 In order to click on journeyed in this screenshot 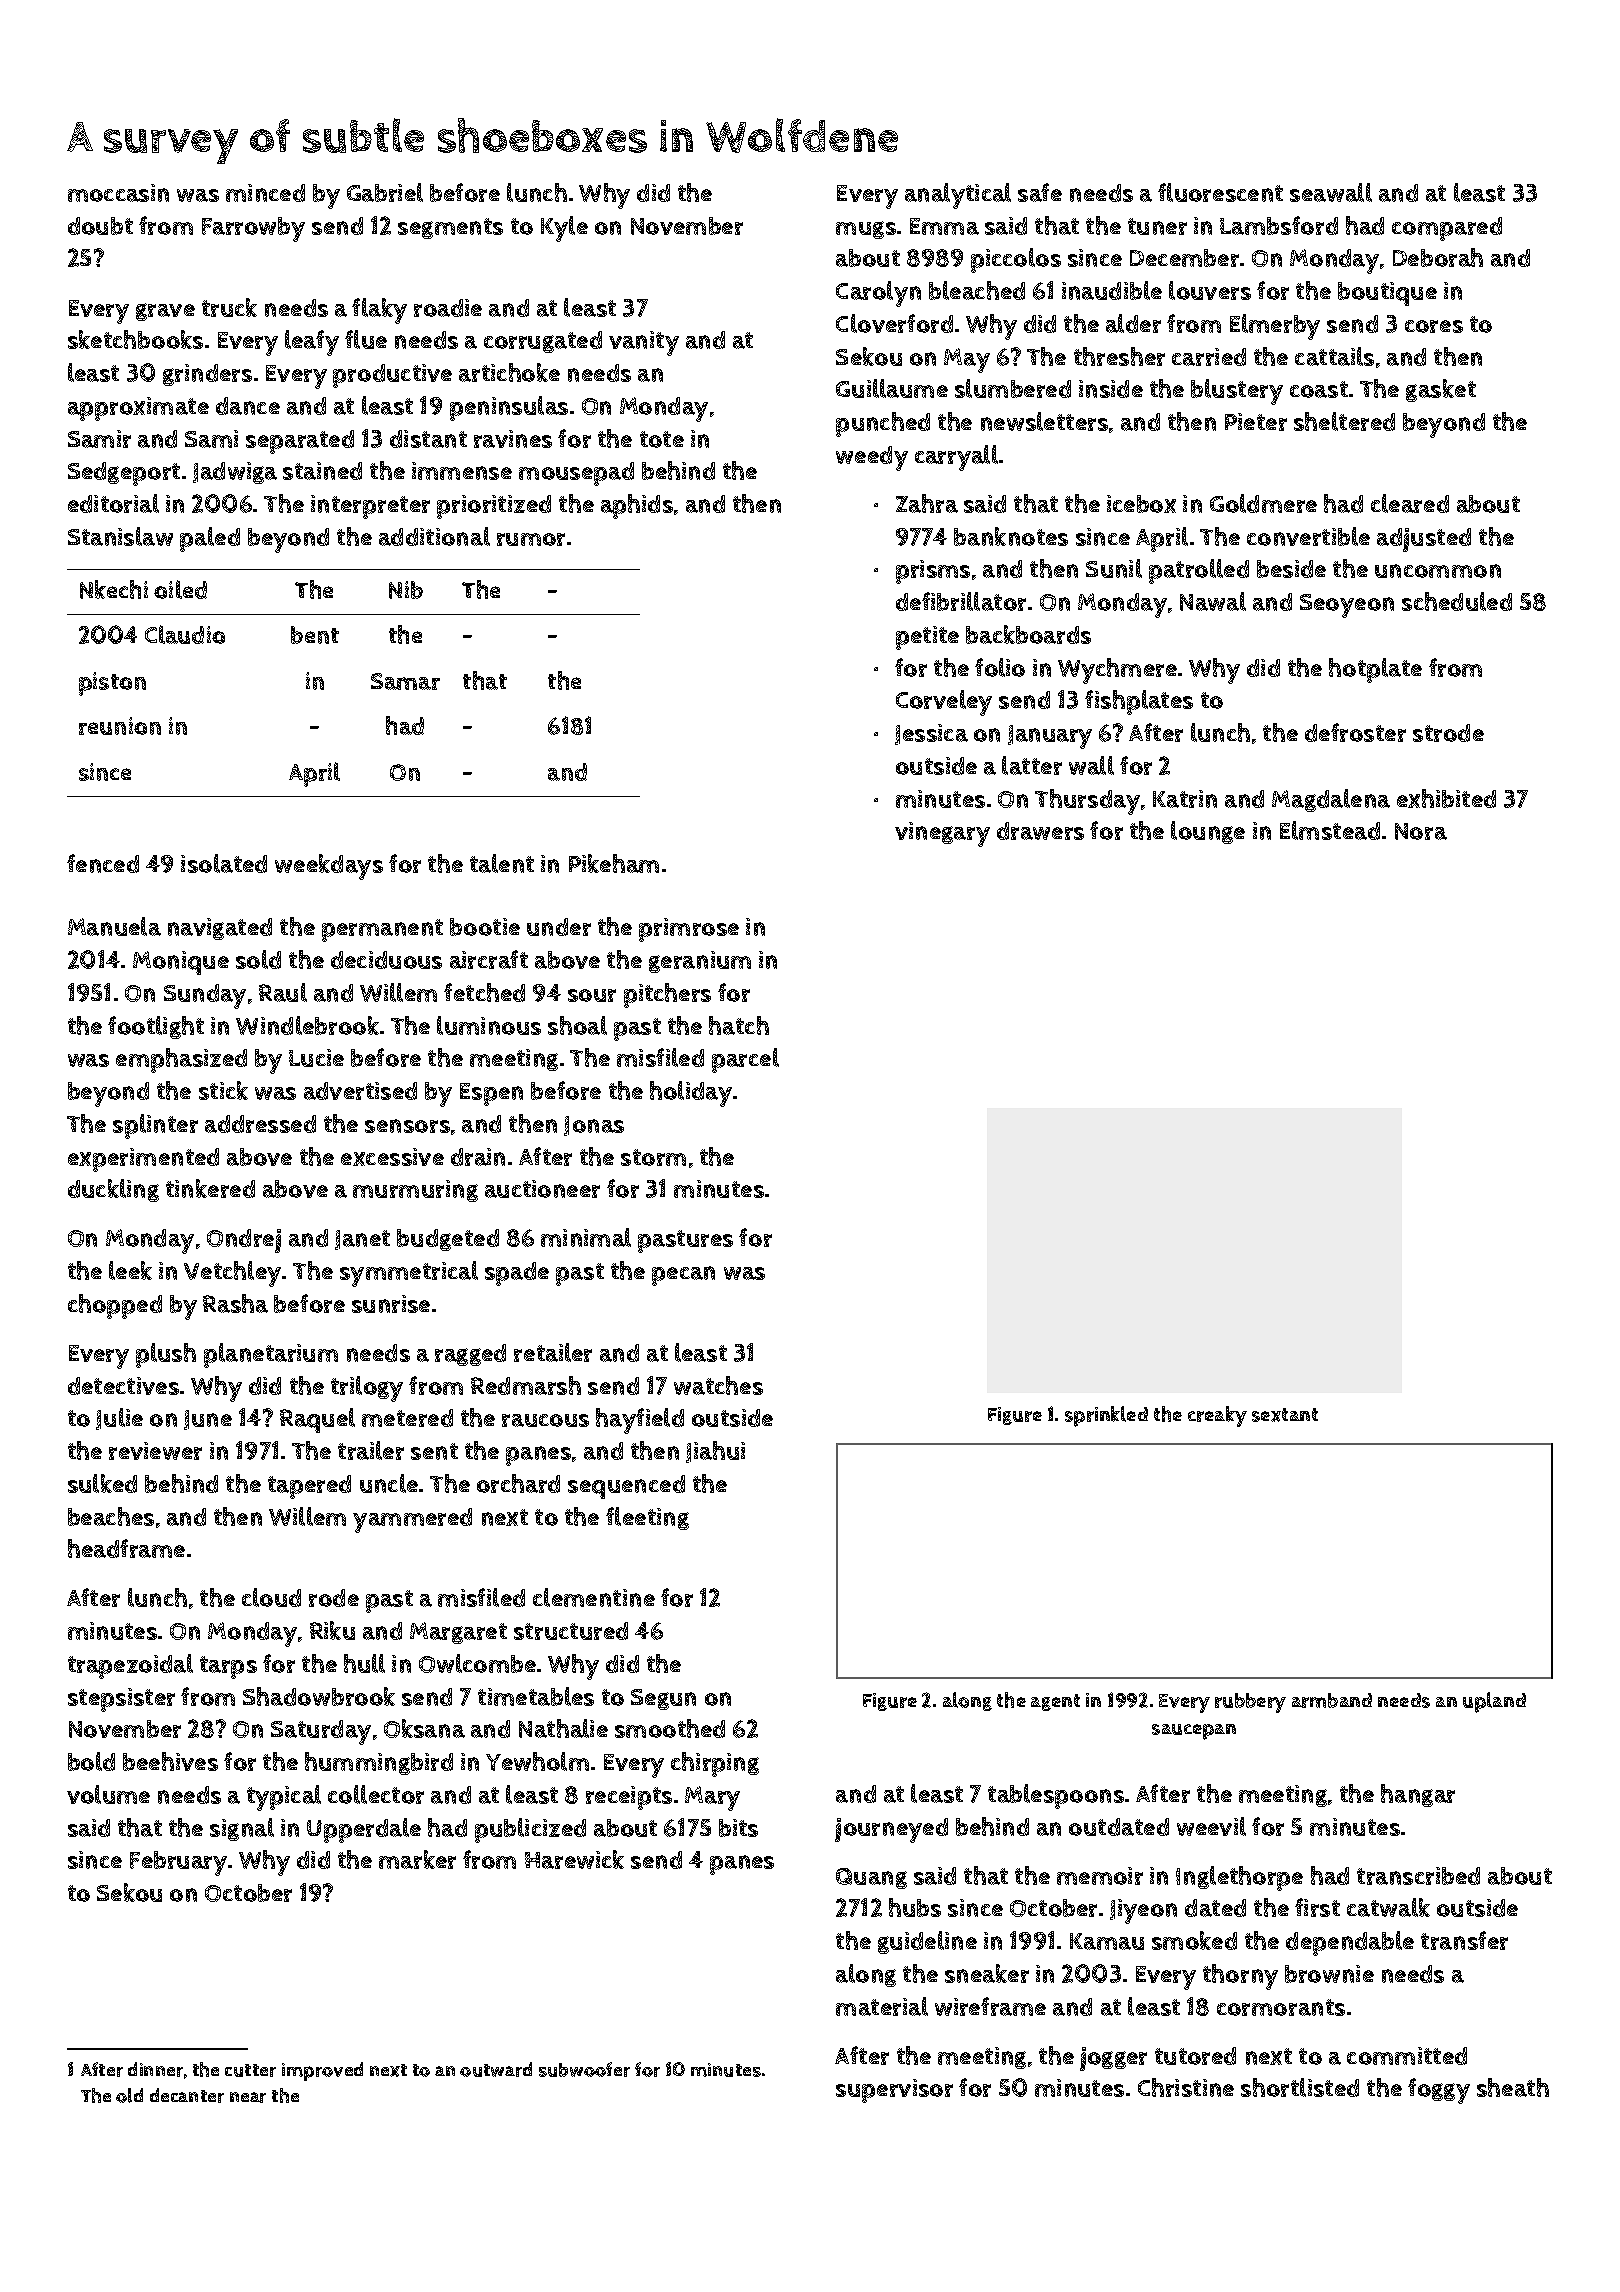, I will do `click(891, 1830)`.
